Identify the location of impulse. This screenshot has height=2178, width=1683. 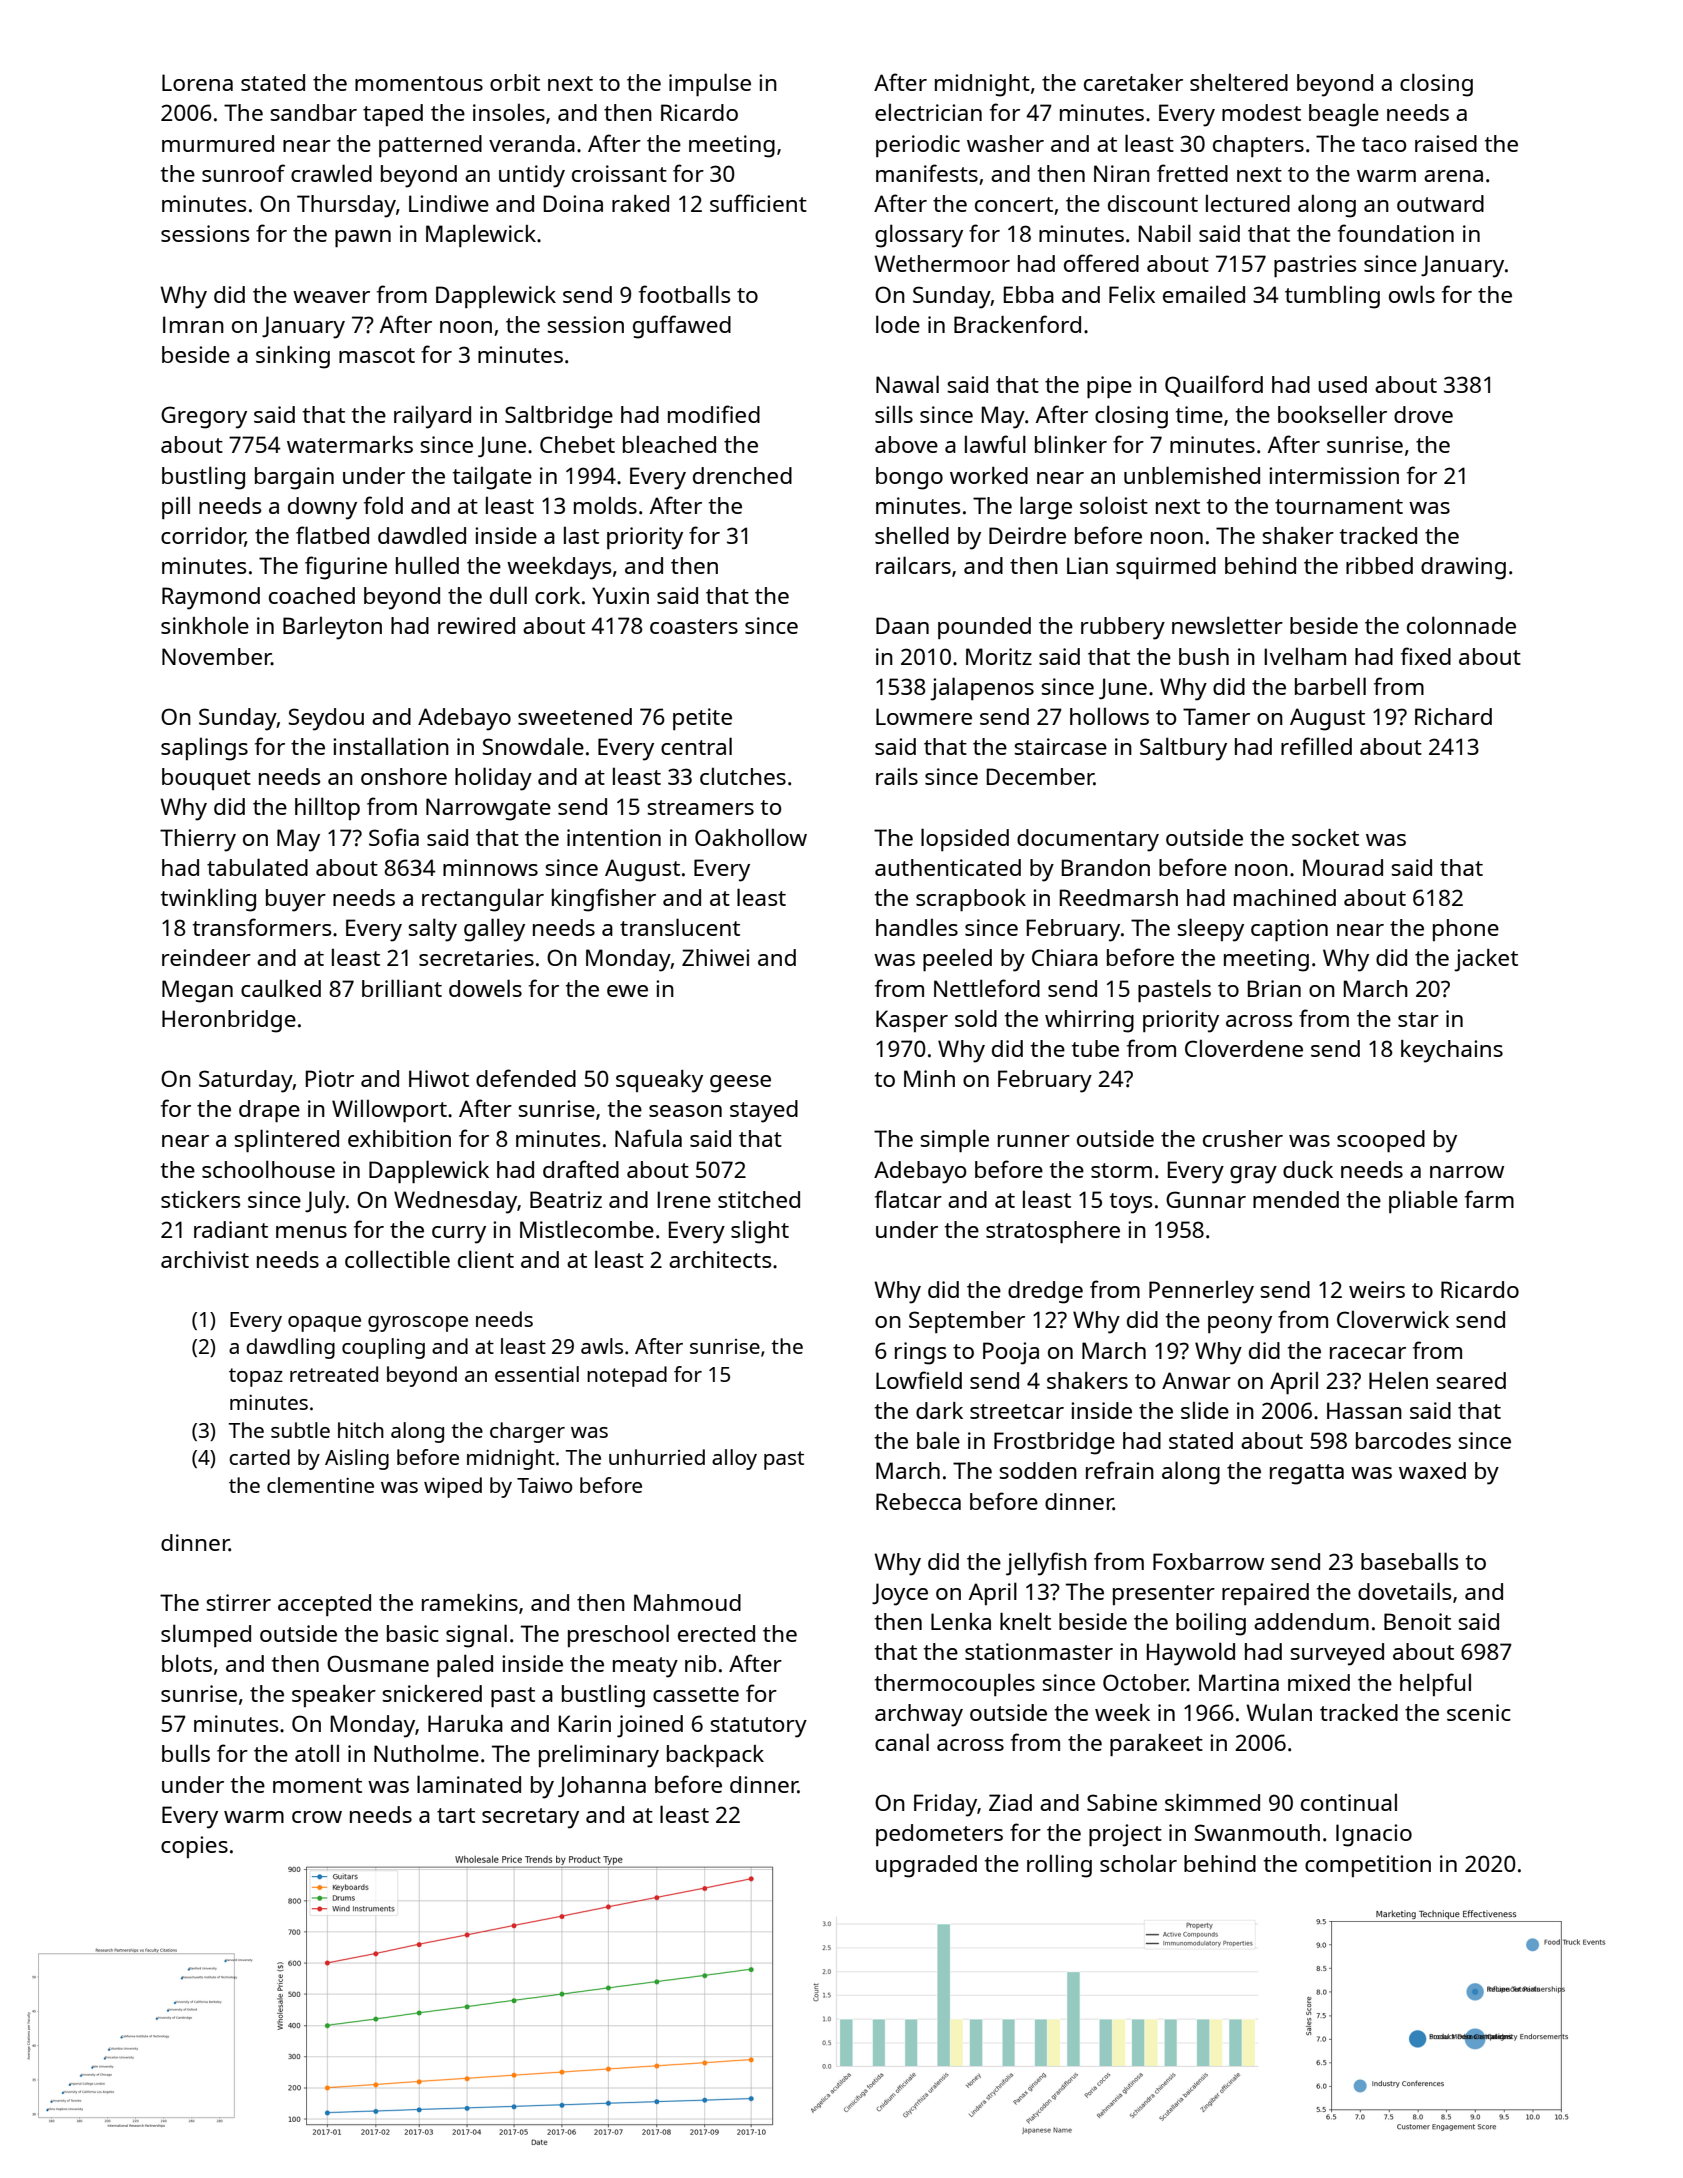
(710, 84).
